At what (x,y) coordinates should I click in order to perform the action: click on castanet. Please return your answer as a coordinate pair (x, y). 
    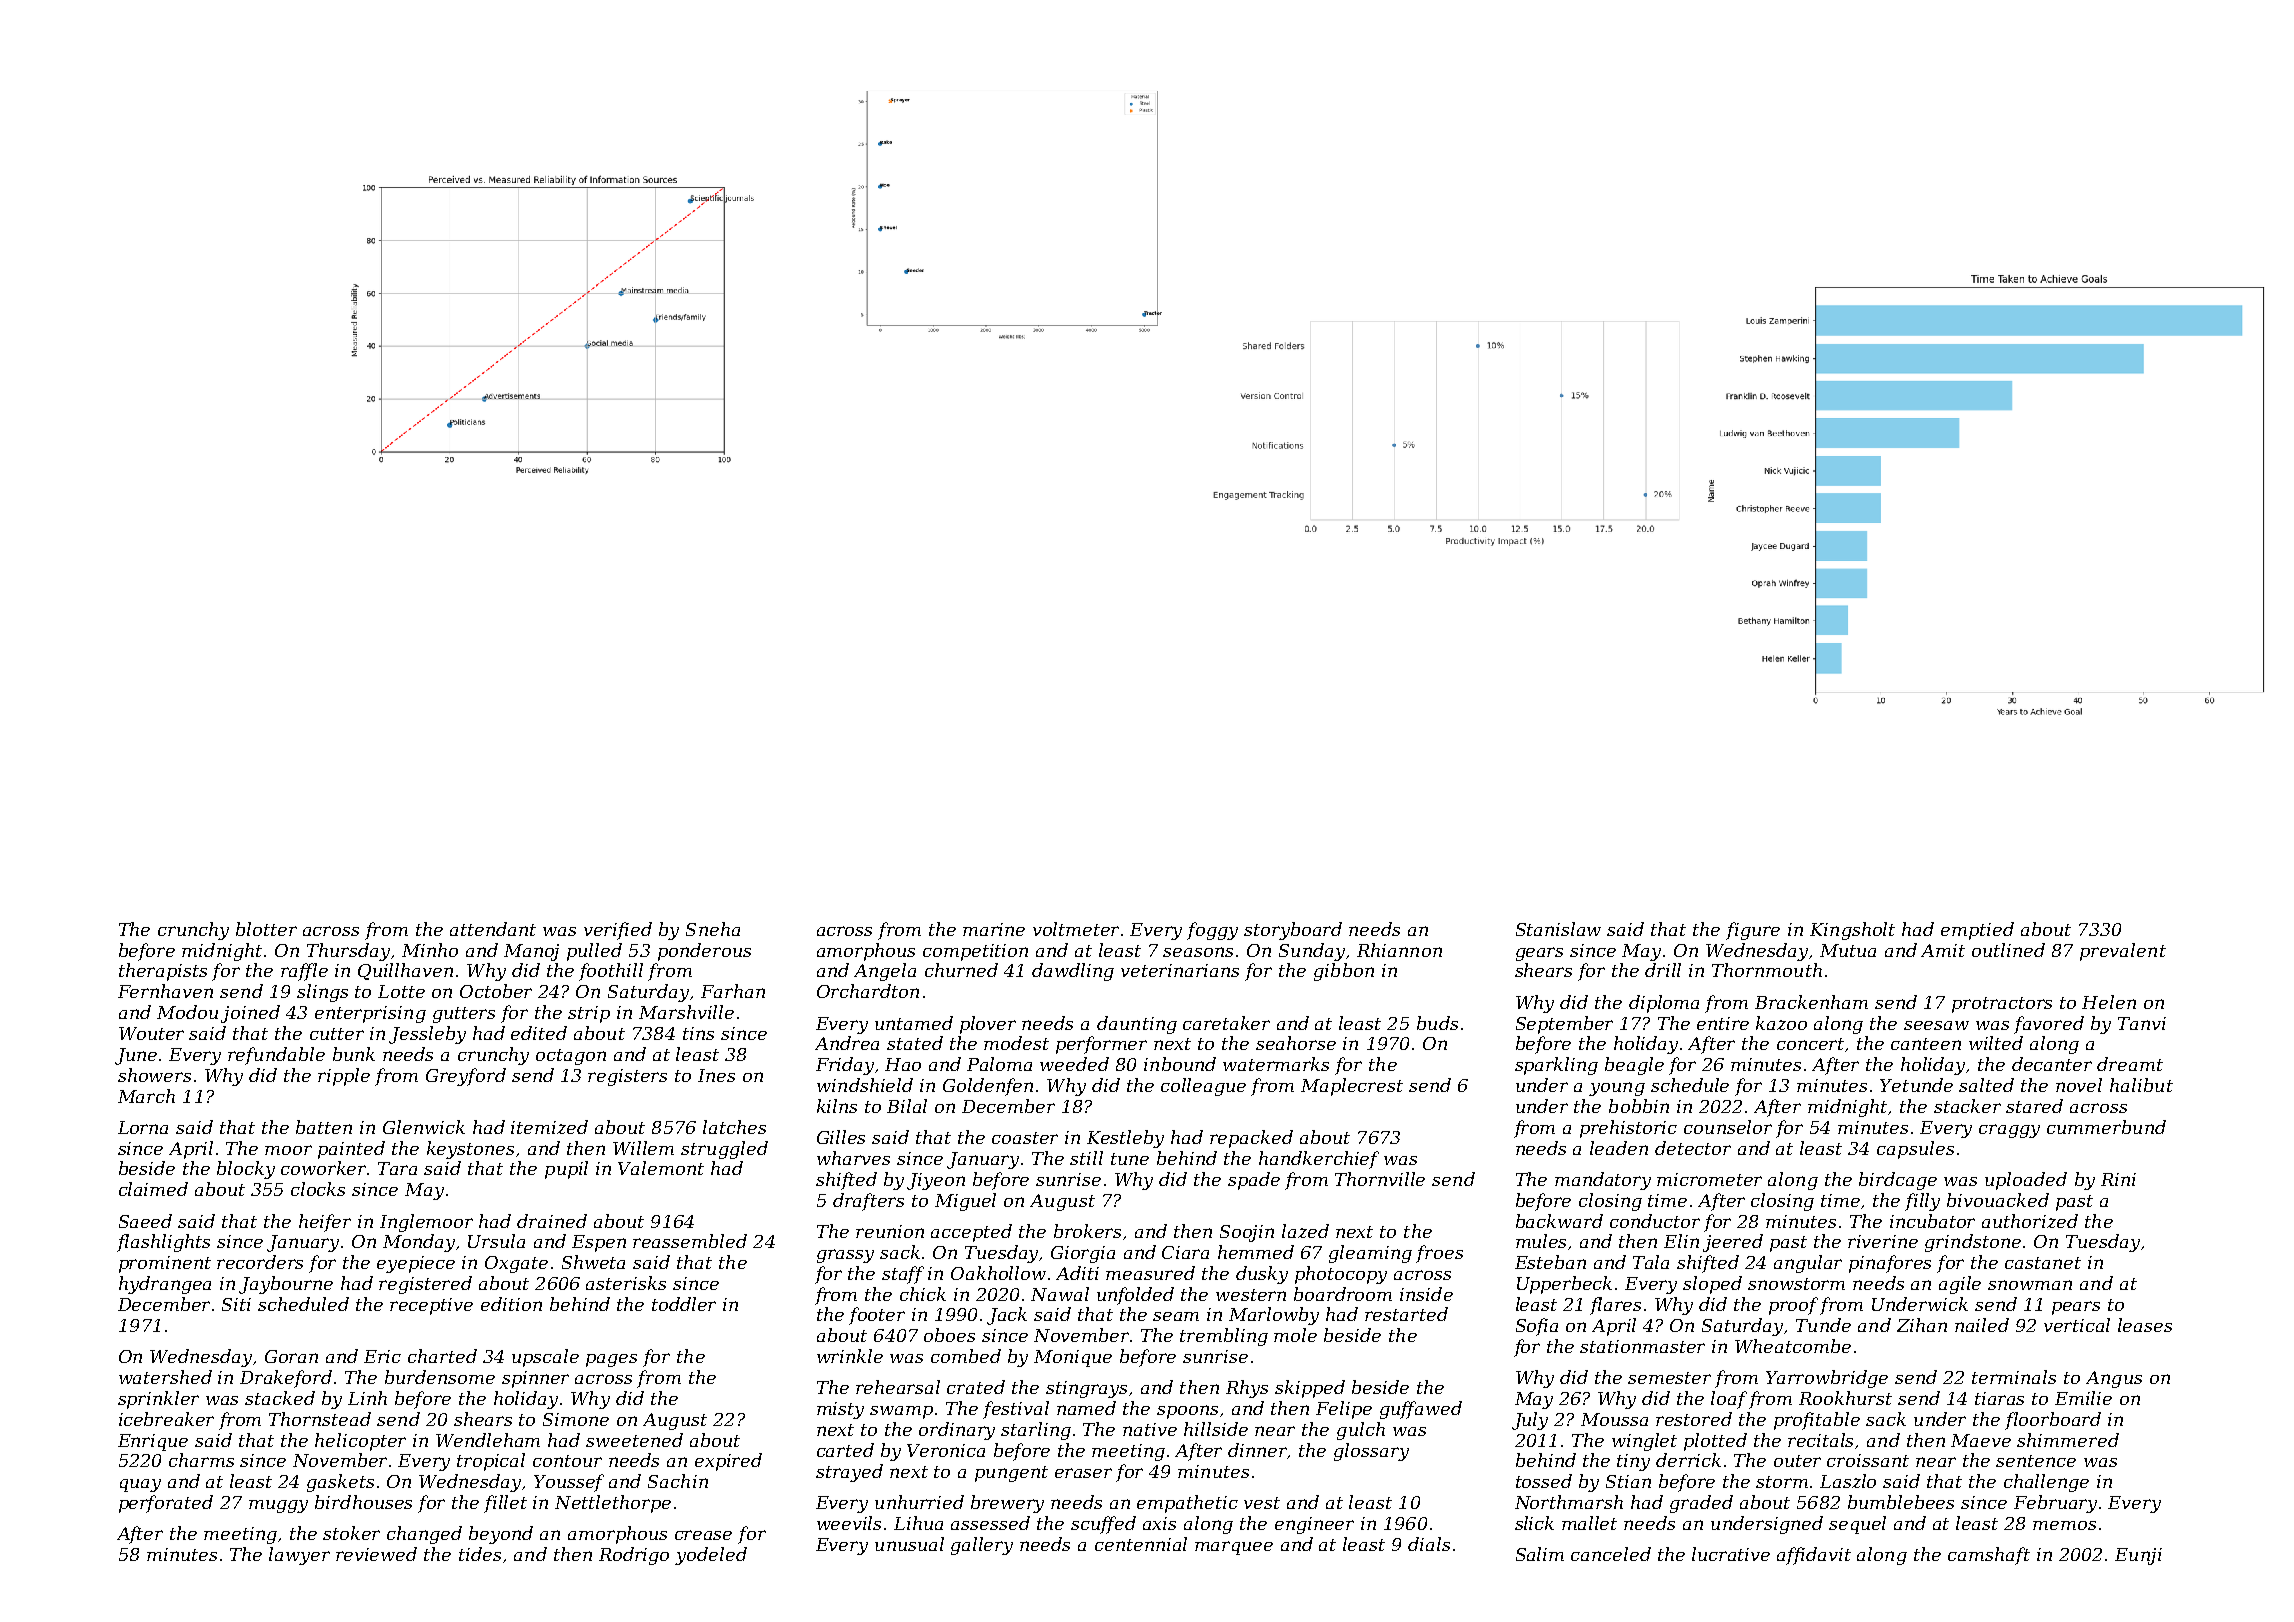
    Looking at the image, I should click on (2043, 1263).
